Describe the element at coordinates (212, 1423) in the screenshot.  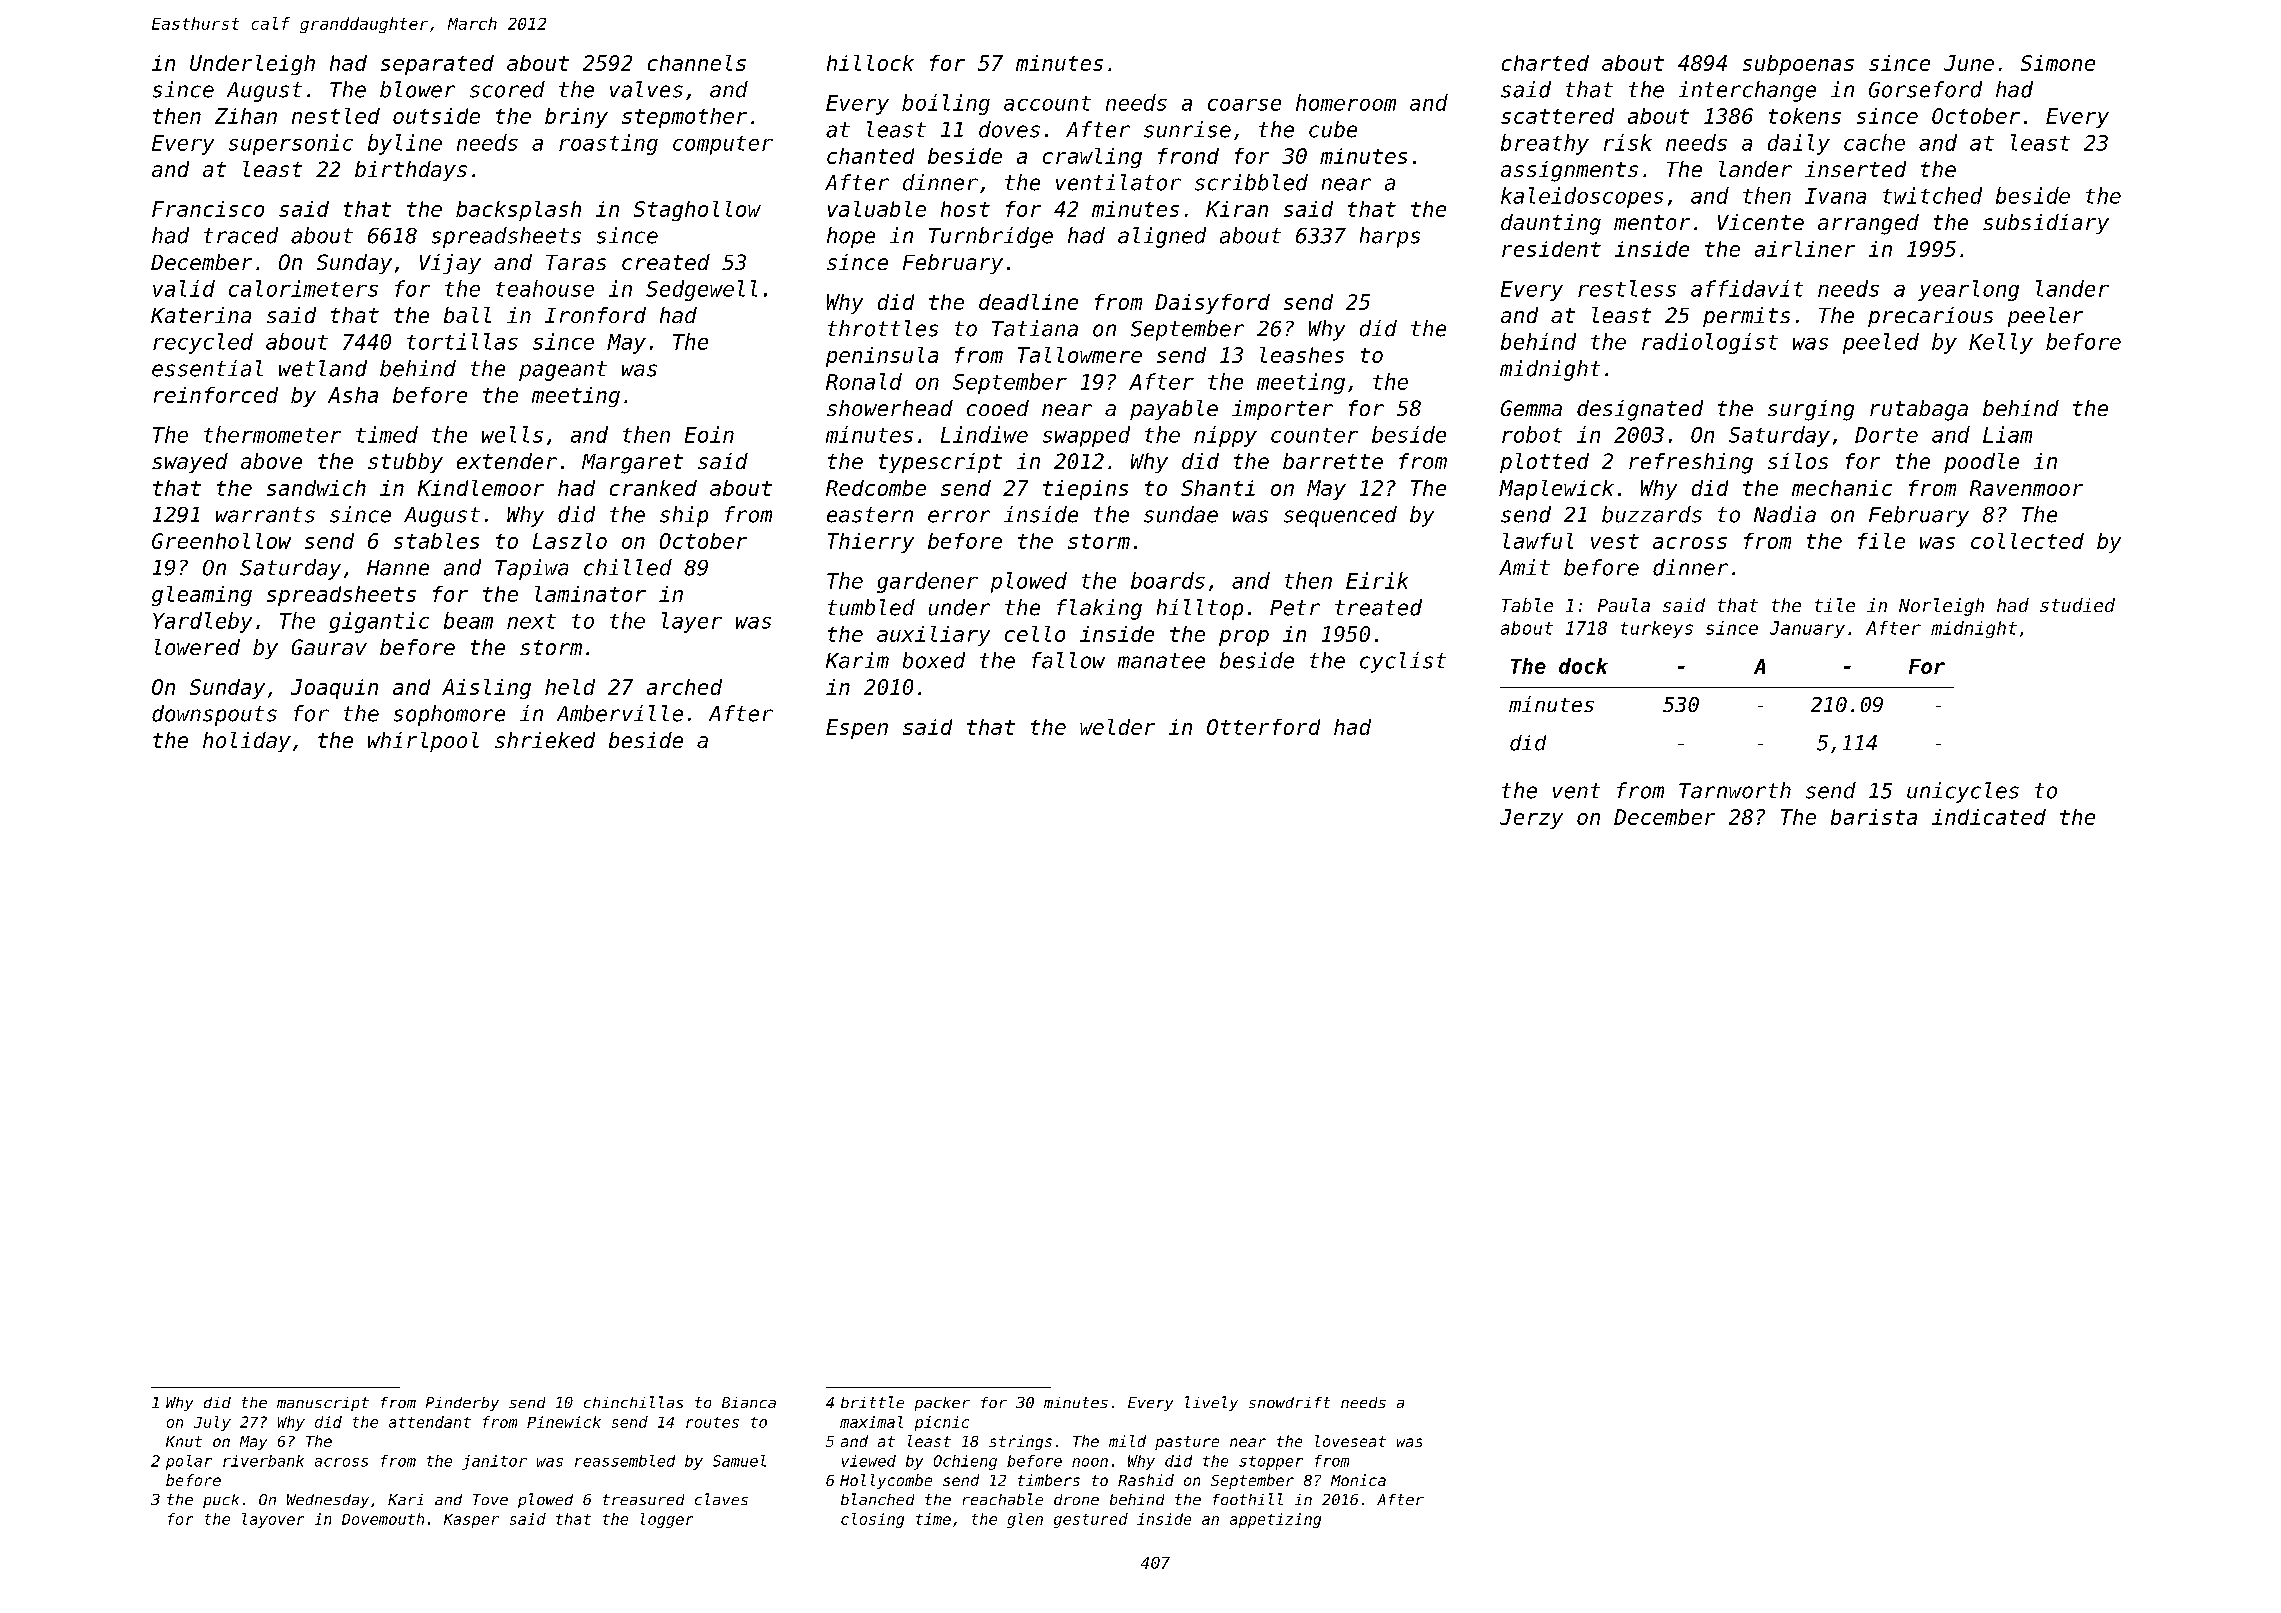
I see `July` at that location.
